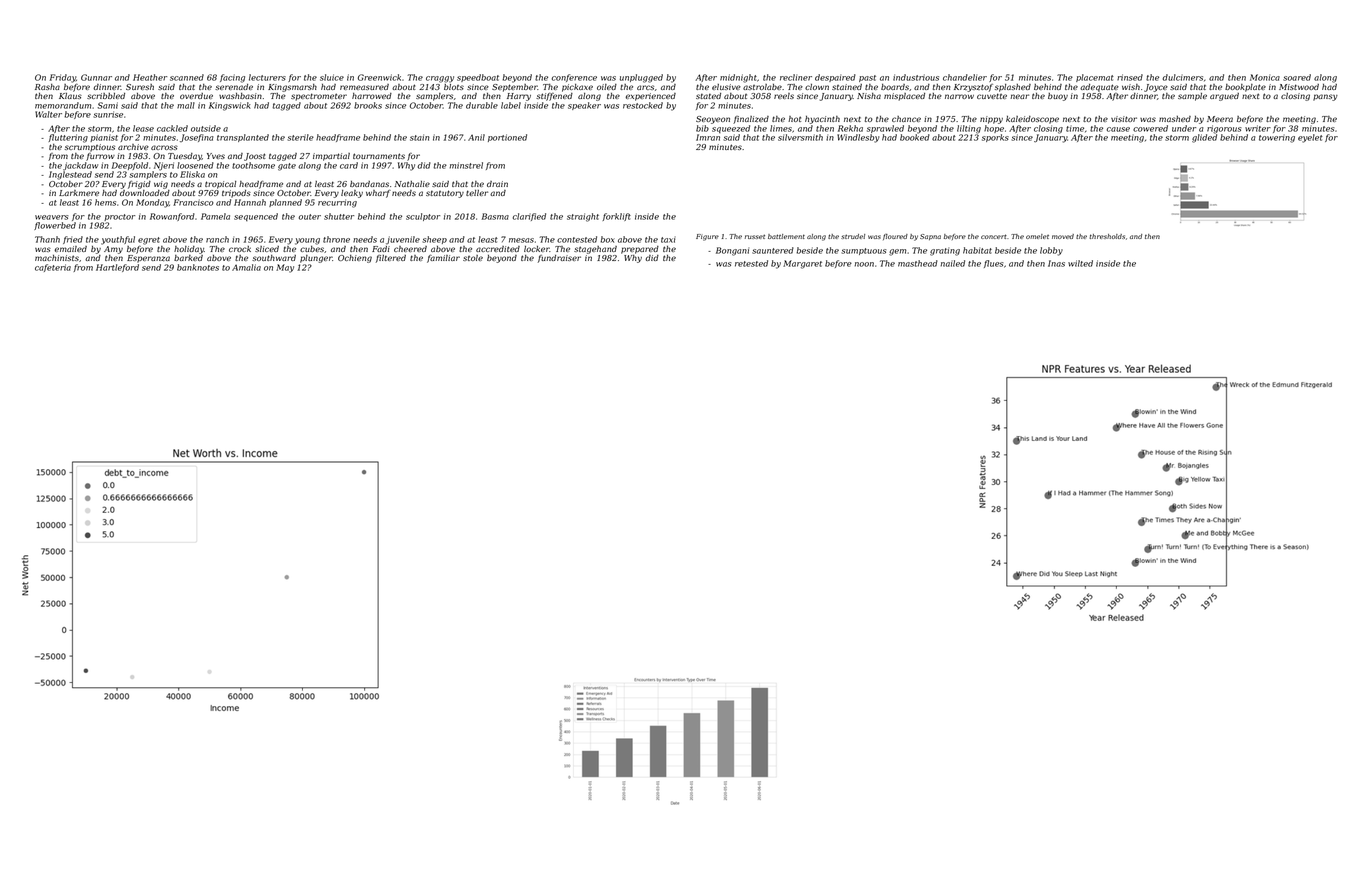 The image size is (1372, 887). What do you see at coordinates (1107, 236) in the screenshot?
I see `thresholds` at bounding box center [1107, 236].
